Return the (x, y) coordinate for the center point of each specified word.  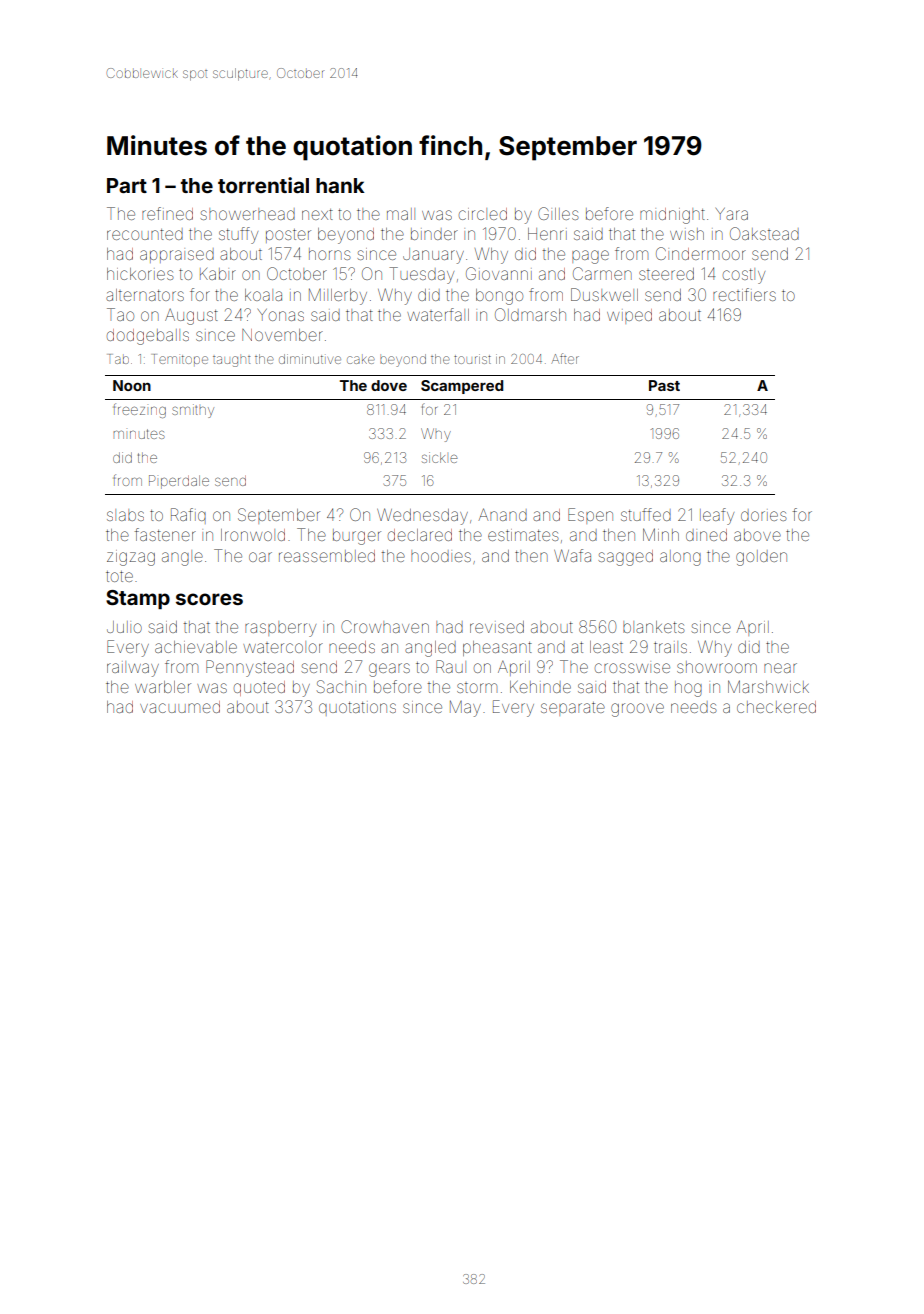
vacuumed (180, 707)
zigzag (131, 558)
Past (664, 385)
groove (637, 710)
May (465, 708)
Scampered (462, 387)
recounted (145, 234)
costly (744, 276)
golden (761, 558)
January (433, 256)
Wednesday (422, 516)
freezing (139, 410)
